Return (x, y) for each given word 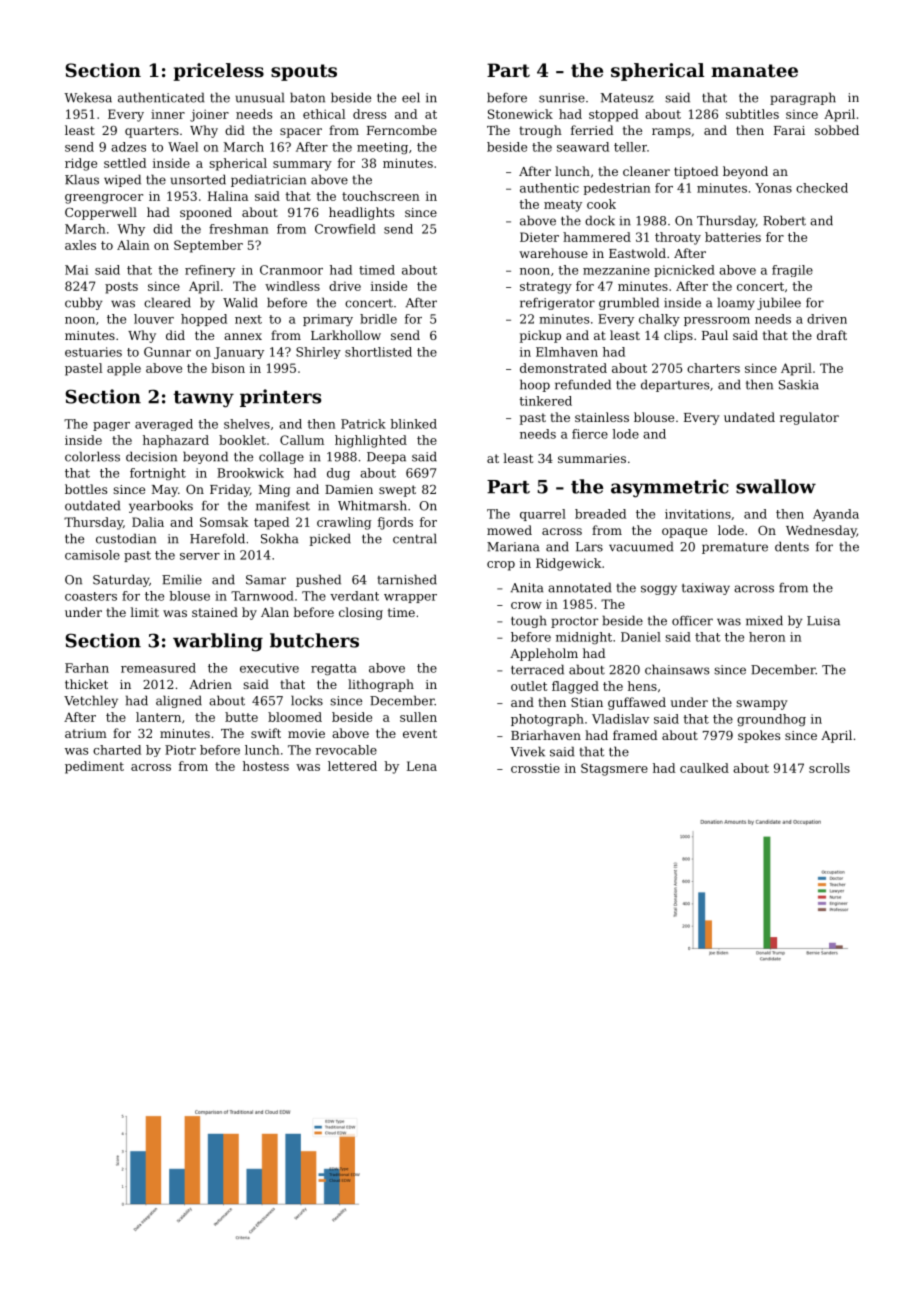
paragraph (803, 98)
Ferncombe (402, 130)
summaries (592, 458)
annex (243, 336)
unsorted (198, 179)
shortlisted (378, 352)
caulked (704, 768)
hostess (266, 766)
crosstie (535, 768)
